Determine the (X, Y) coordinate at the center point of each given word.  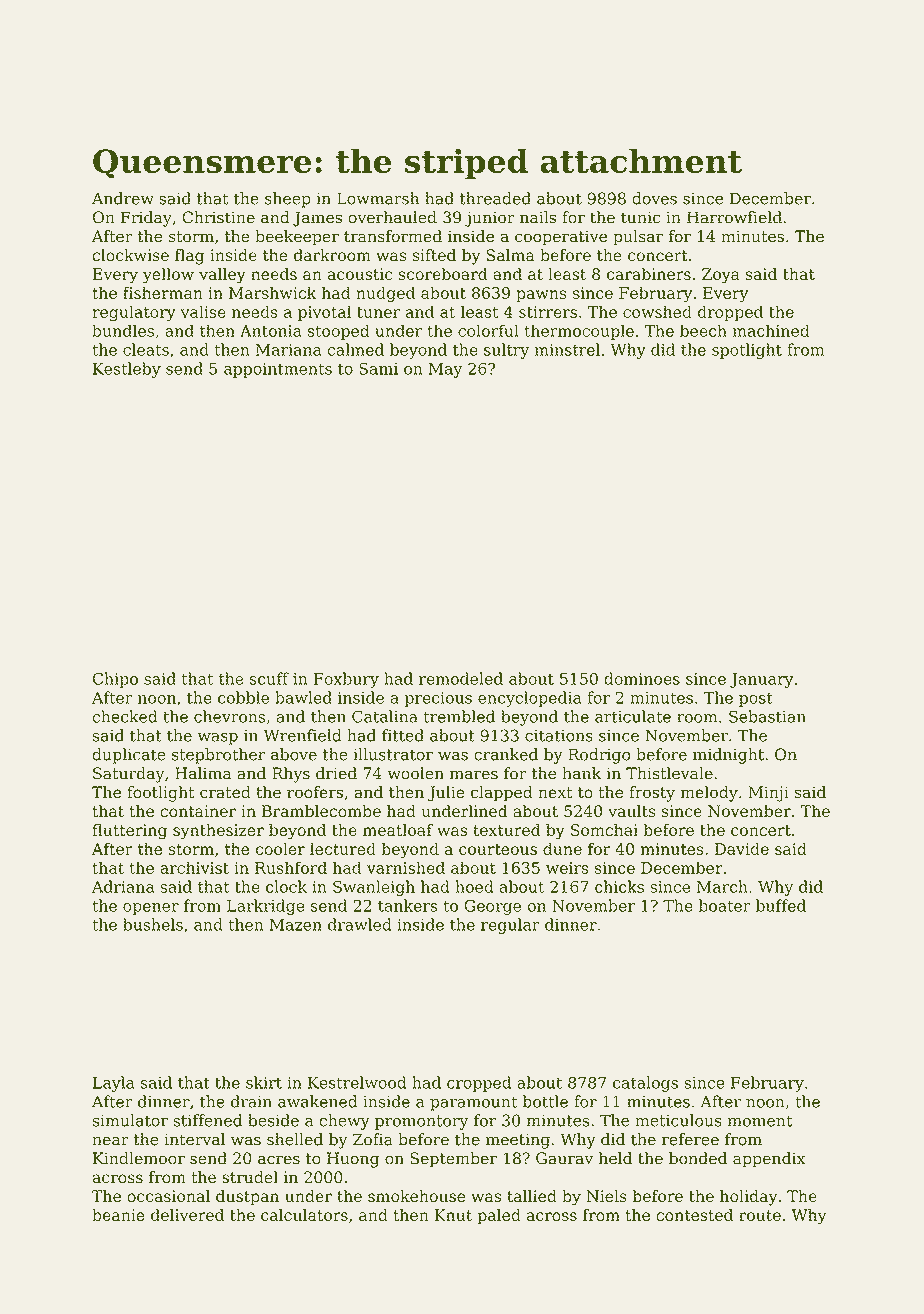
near (110, 1141)
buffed (781, 905)
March (722, 886)
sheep (288, 200)
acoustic (359, 274)
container (198, 811)
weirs (567, 868)
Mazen (296, 925)
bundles (123, 330)
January (761, 680)
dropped (730, 313)
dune (562, 848)
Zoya (721, 276)
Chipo (115, 680)
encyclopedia (530, 699)
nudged (385, 294)
